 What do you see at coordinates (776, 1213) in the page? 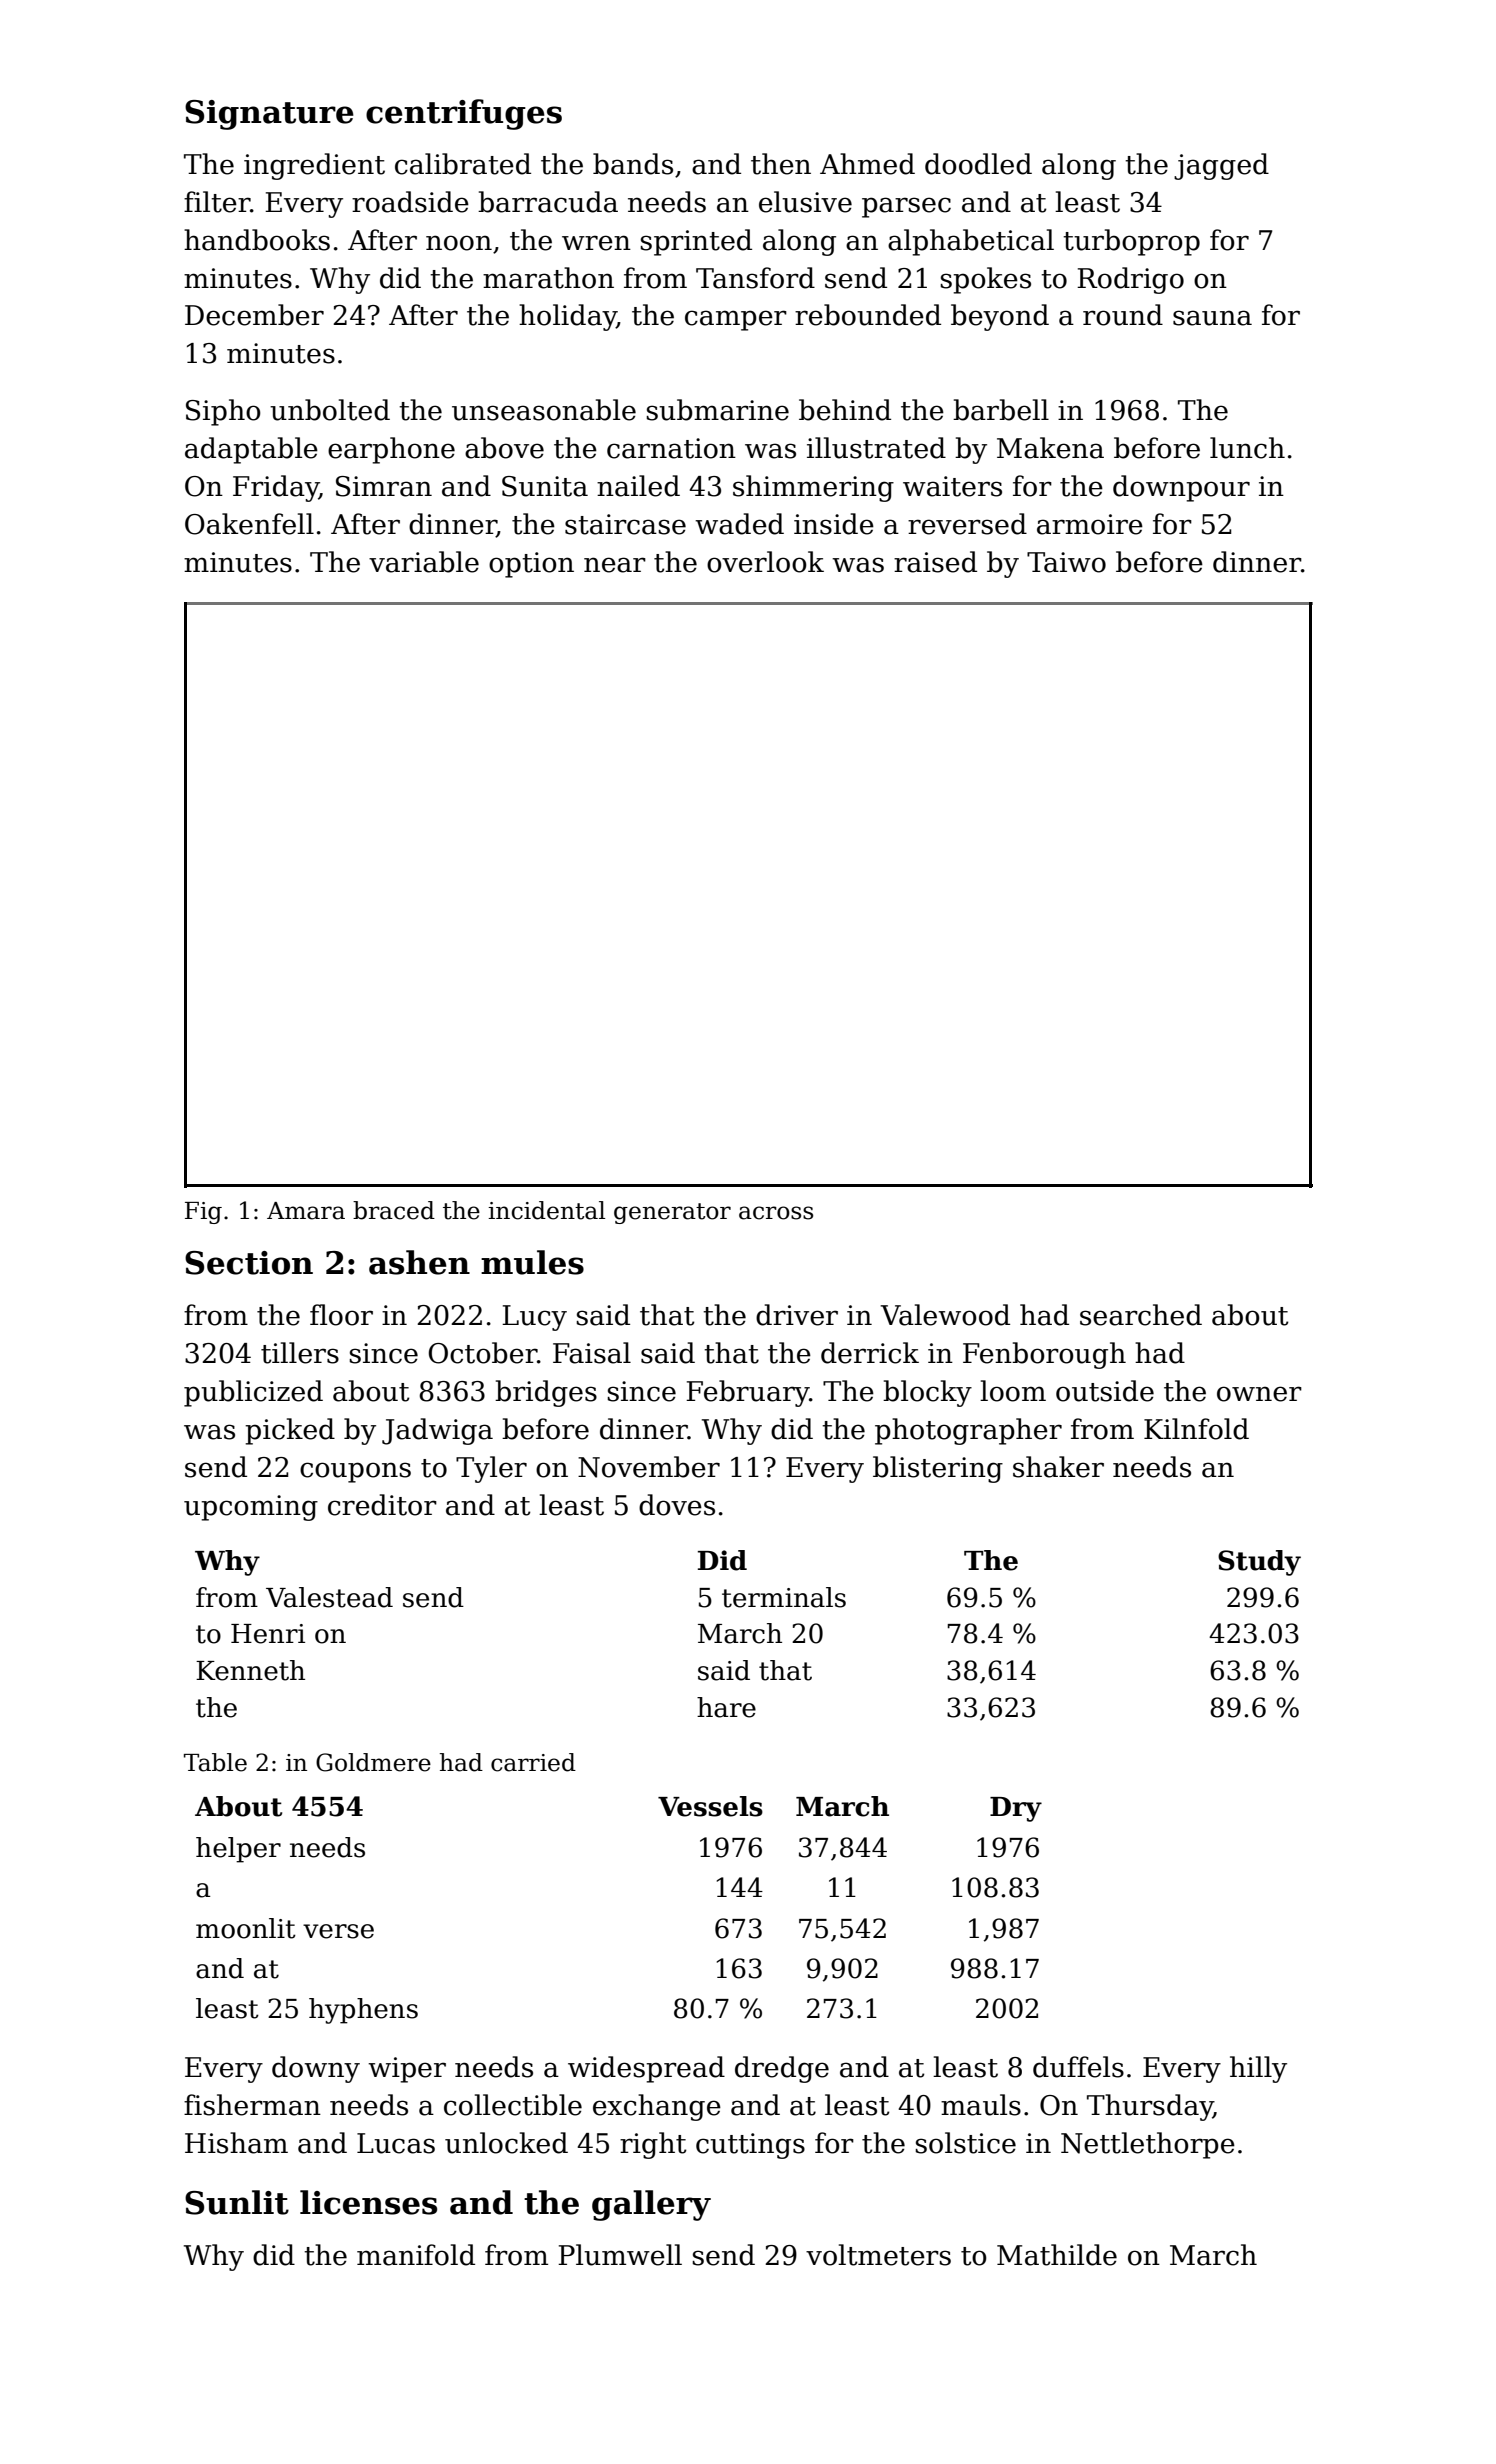
I see `across` at bounding box center [776, 1213].
